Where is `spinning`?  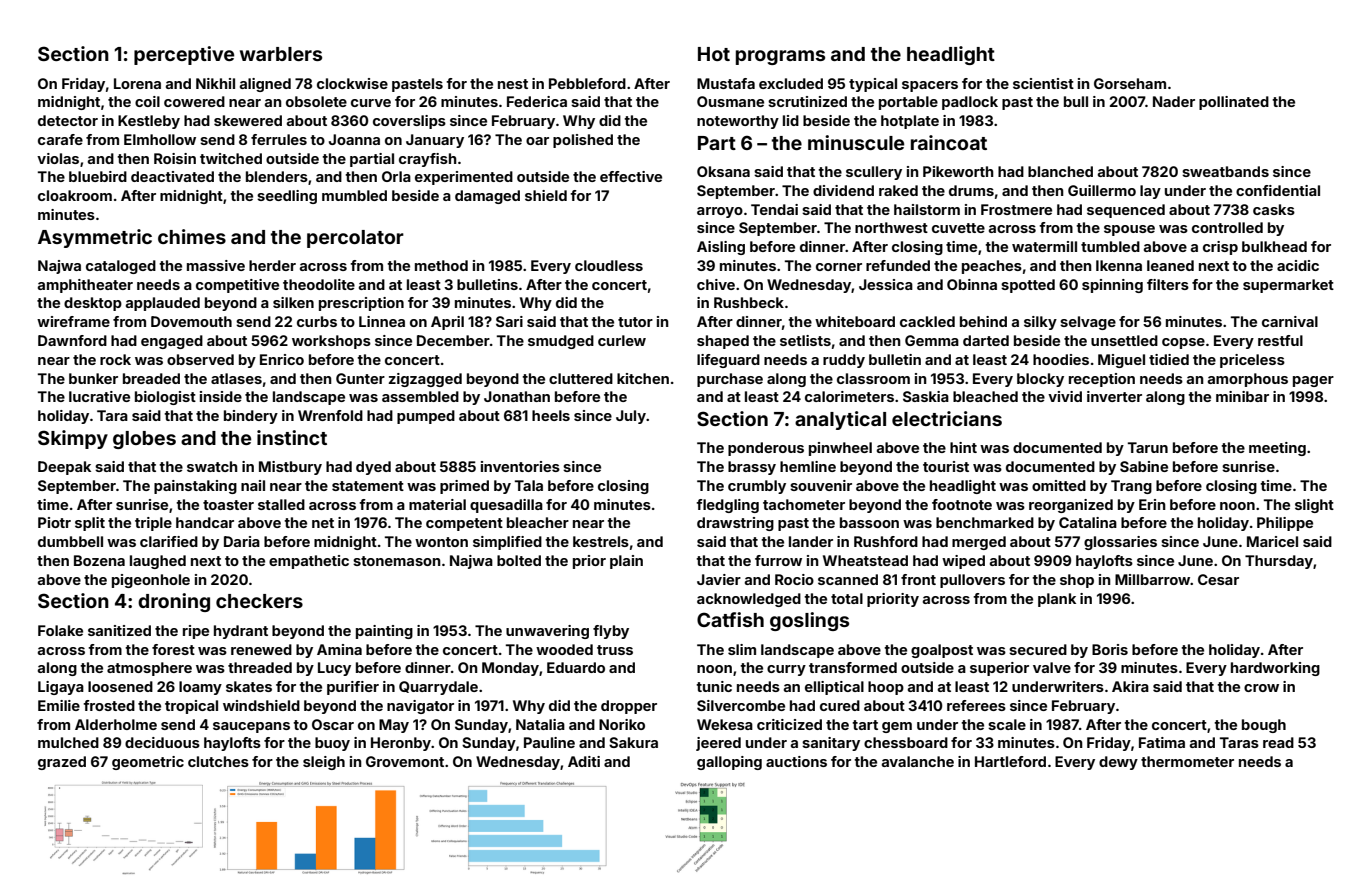
spinning is located at coordinates (1112, 286).
